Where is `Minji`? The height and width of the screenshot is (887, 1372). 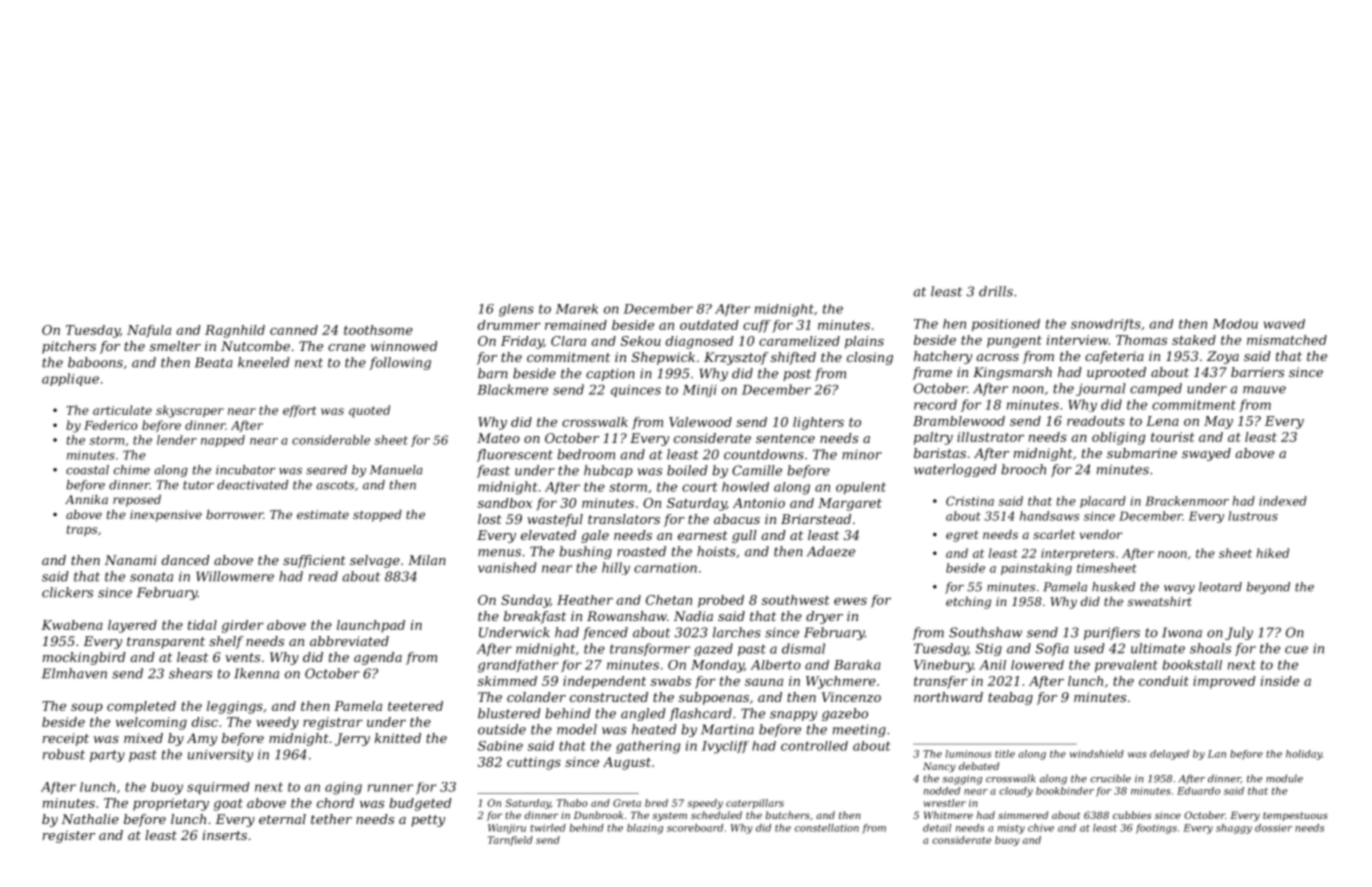
Minji is located at coordinates (700, 391).
